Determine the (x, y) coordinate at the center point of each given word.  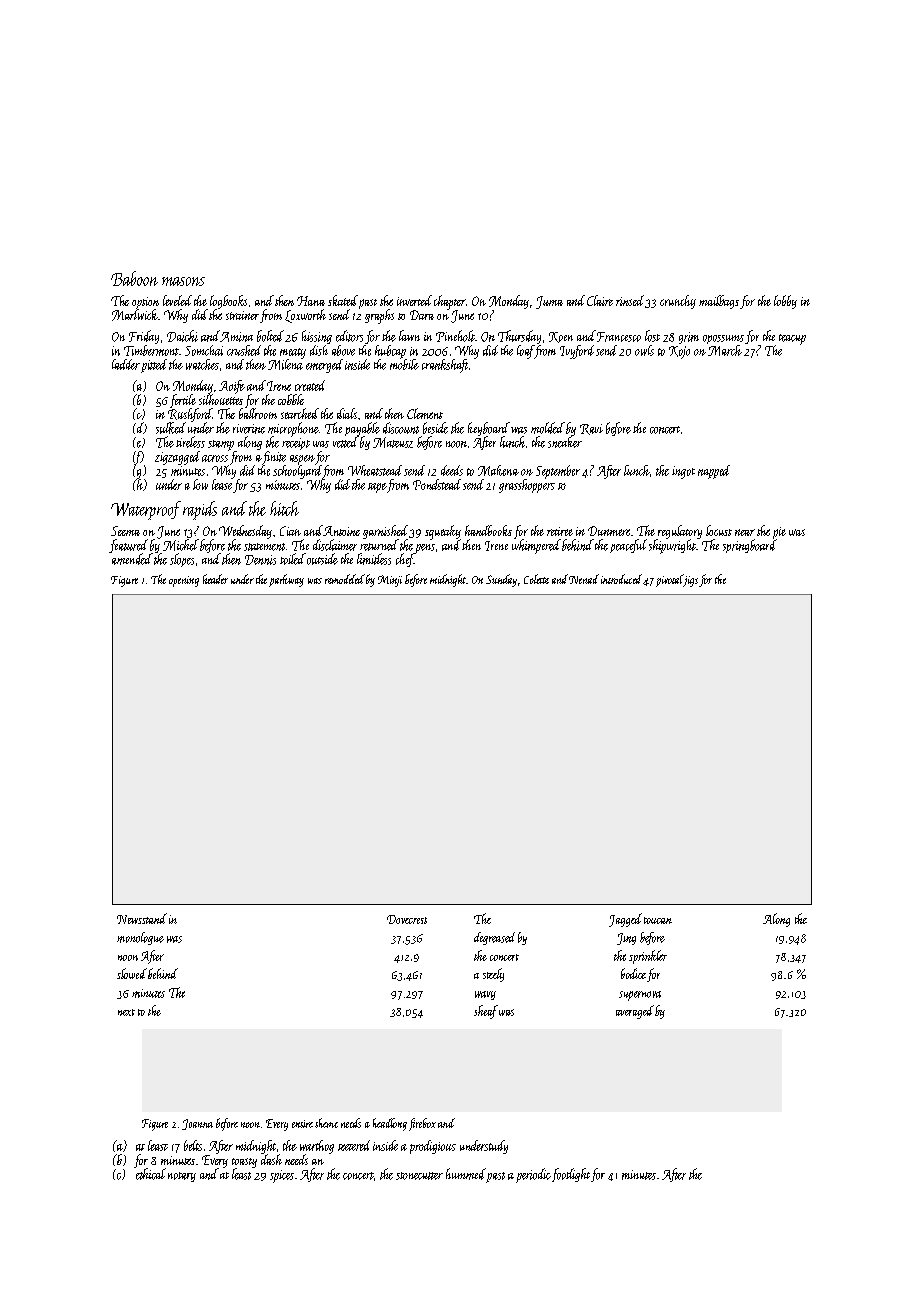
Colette (536, 579)
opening (184, 581)
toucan (658, 920)
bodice (633, 973)
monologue (140, 938)
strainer (242, 315)
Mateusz (393, 442)
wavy (485, 995)
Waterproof (146, 510)
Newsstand (142, 918)
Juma (549, 302)
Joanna (197, 1124)
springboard (750, 546)
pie (779, 533)
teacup (792, 339)
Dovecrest (407, 919)
